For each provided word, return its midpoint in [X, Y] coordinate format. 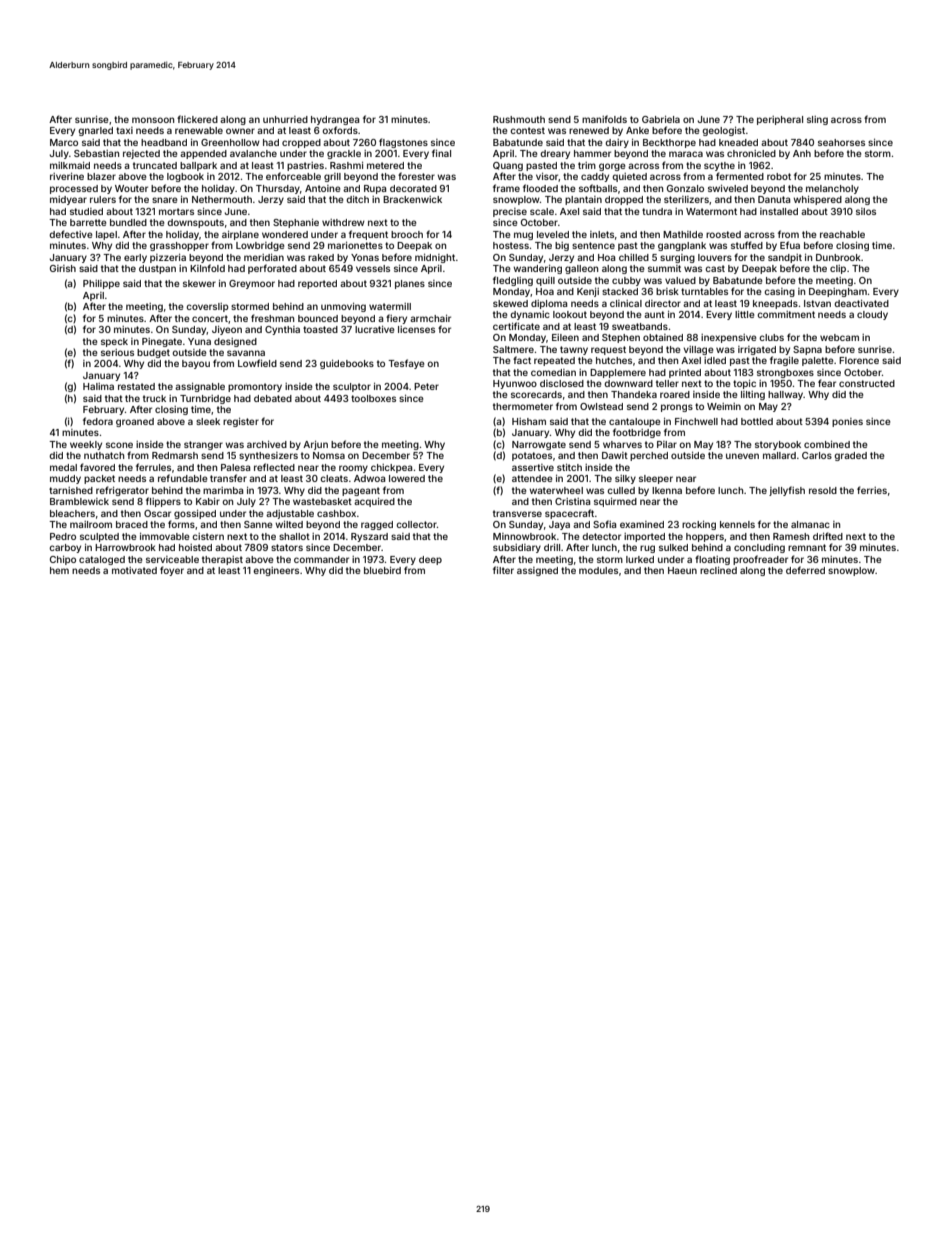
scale [542, 211]
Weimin [724, 406]
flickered [197, 119]
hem [59, 570]
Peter [426, 386]
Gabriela [661, 119]
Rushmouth [519, 119]
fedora [98, 421]
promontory [255, 387]
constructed [867, 383]
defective [71, 234]
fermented [740, 176]
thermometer [523, 406]
